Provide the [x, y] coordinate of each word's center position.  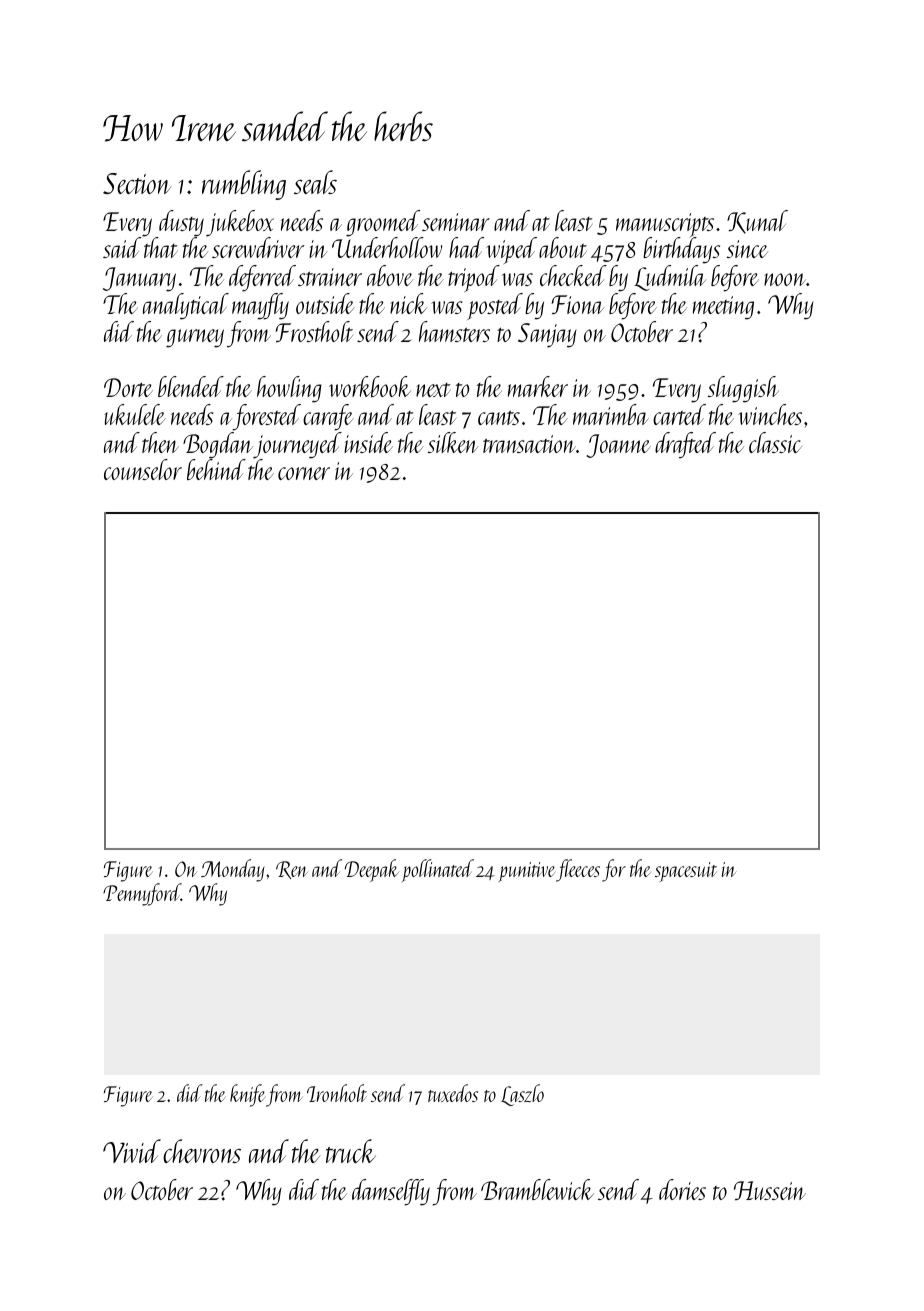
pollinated [438, 870]
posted [495, 306]
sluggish [743, 389]
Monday [232, 870]
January [139, 279]
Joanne [618, 446]
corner [304, 473]
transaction [529, 444]
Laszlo [522, 1095]
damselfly [391, 1192]
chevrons [202, 1151]
